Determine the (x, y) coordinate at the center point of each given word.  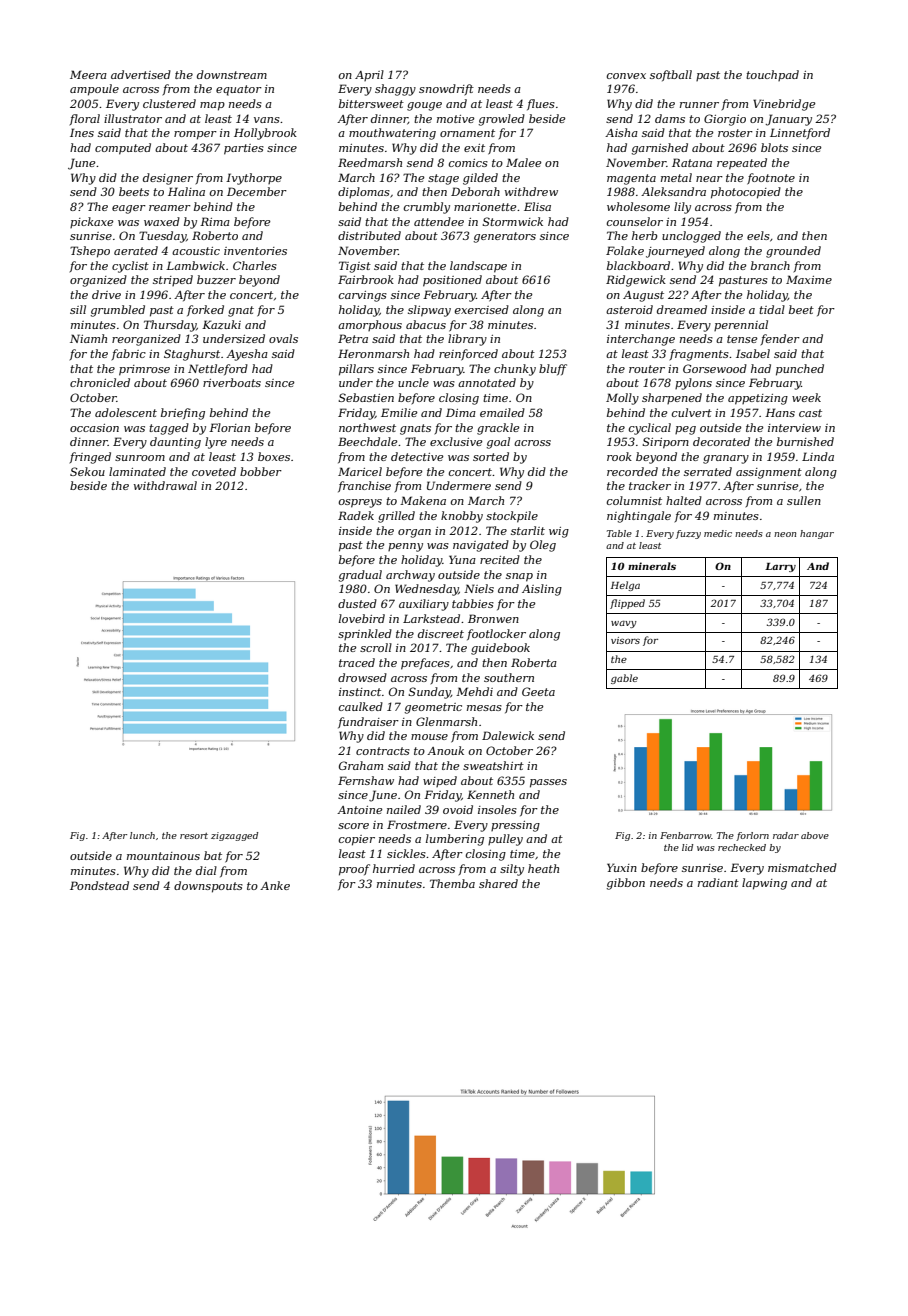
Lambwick (195, 265)
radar (786, 835)
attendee (439, 221)
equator (239, 90)
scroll (376, 647)
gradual (360, 576)
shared (498, 883)
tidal (772, 309)
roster (735, 133)
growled (501, 120)
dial (206, 870)
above (815, 835)
